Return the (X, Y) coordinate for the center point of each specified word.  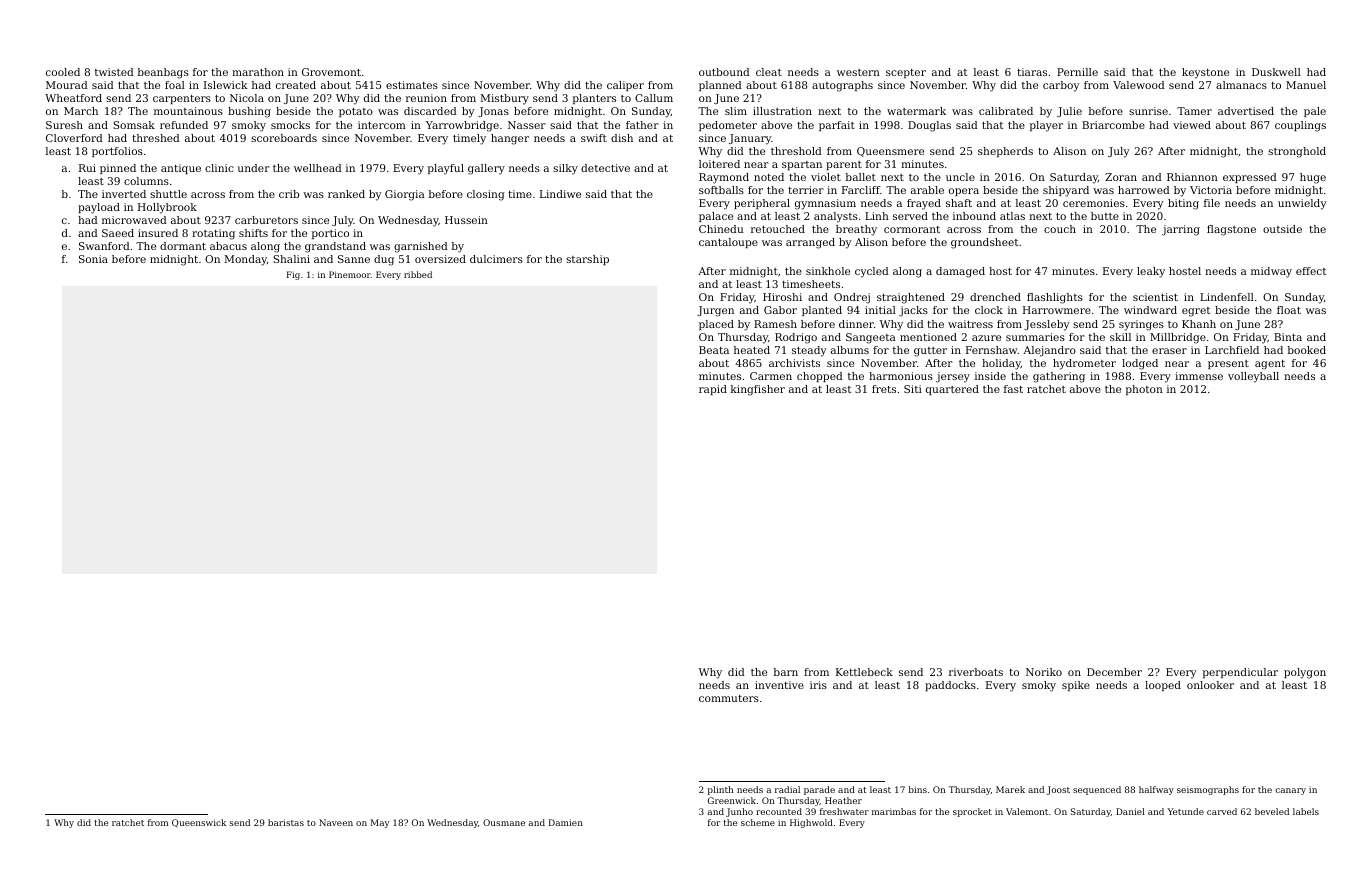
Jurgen (715, 311)
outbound (724, 72)
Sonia (93, 259)
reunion (426, 98)
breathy (856, 230)
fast (1013, 389)
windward (1150, 310)
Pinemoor (350, 274)
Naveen (336, 822)
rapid (713, 390)
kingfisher (758, 390)
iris (818, 685)
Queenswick (199, 823)
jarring (1181, 230)
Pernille (1077, 72)
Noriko (1044, 672)
